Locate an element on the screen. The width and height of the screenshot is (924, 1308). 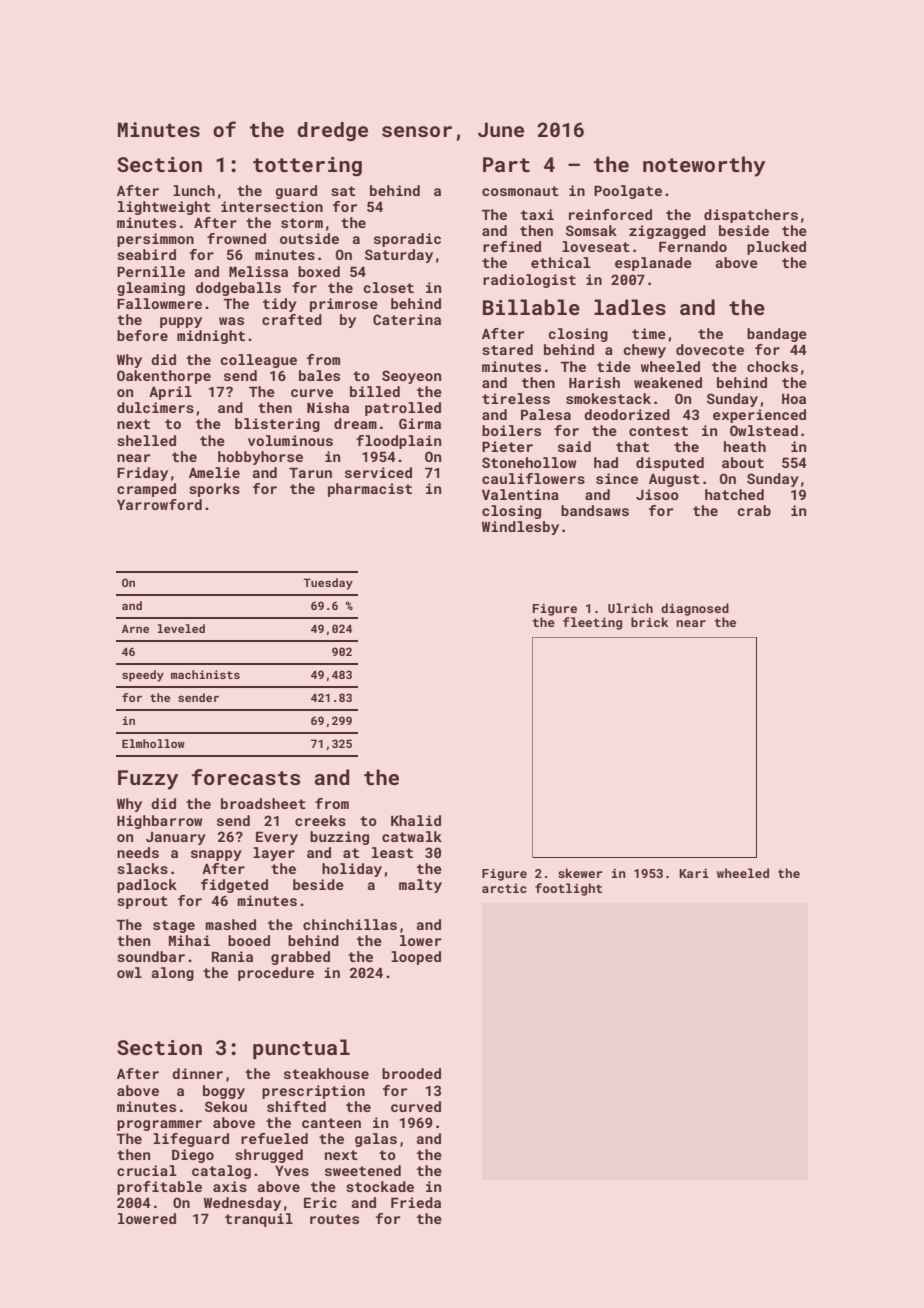
bales is located at coordinates (319, 375).
